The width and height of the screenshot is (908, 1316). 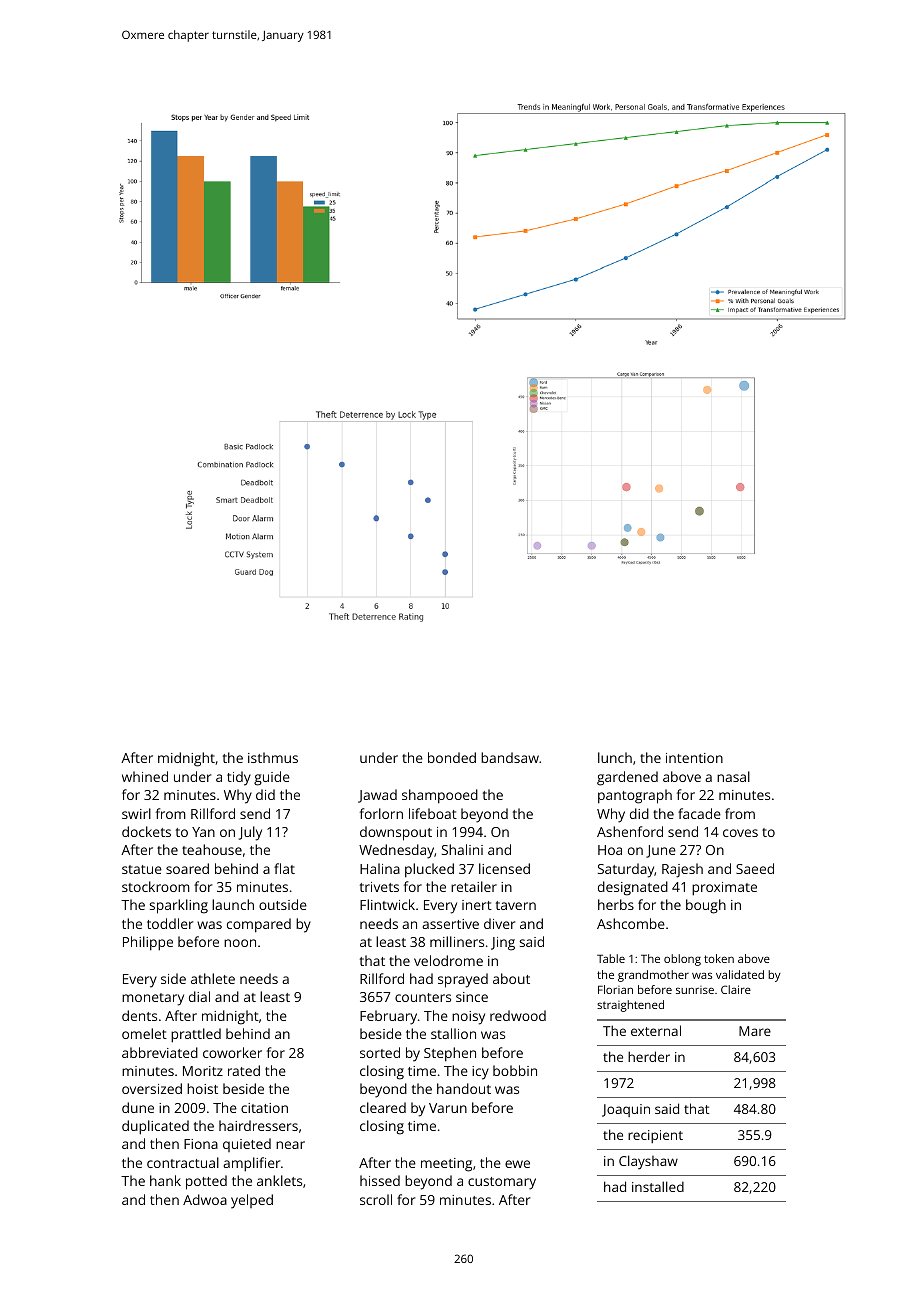 What do you see at coordinates (383, 1107) in the screenshot?
I see `cleared` at bounding box center [383, 1107].
